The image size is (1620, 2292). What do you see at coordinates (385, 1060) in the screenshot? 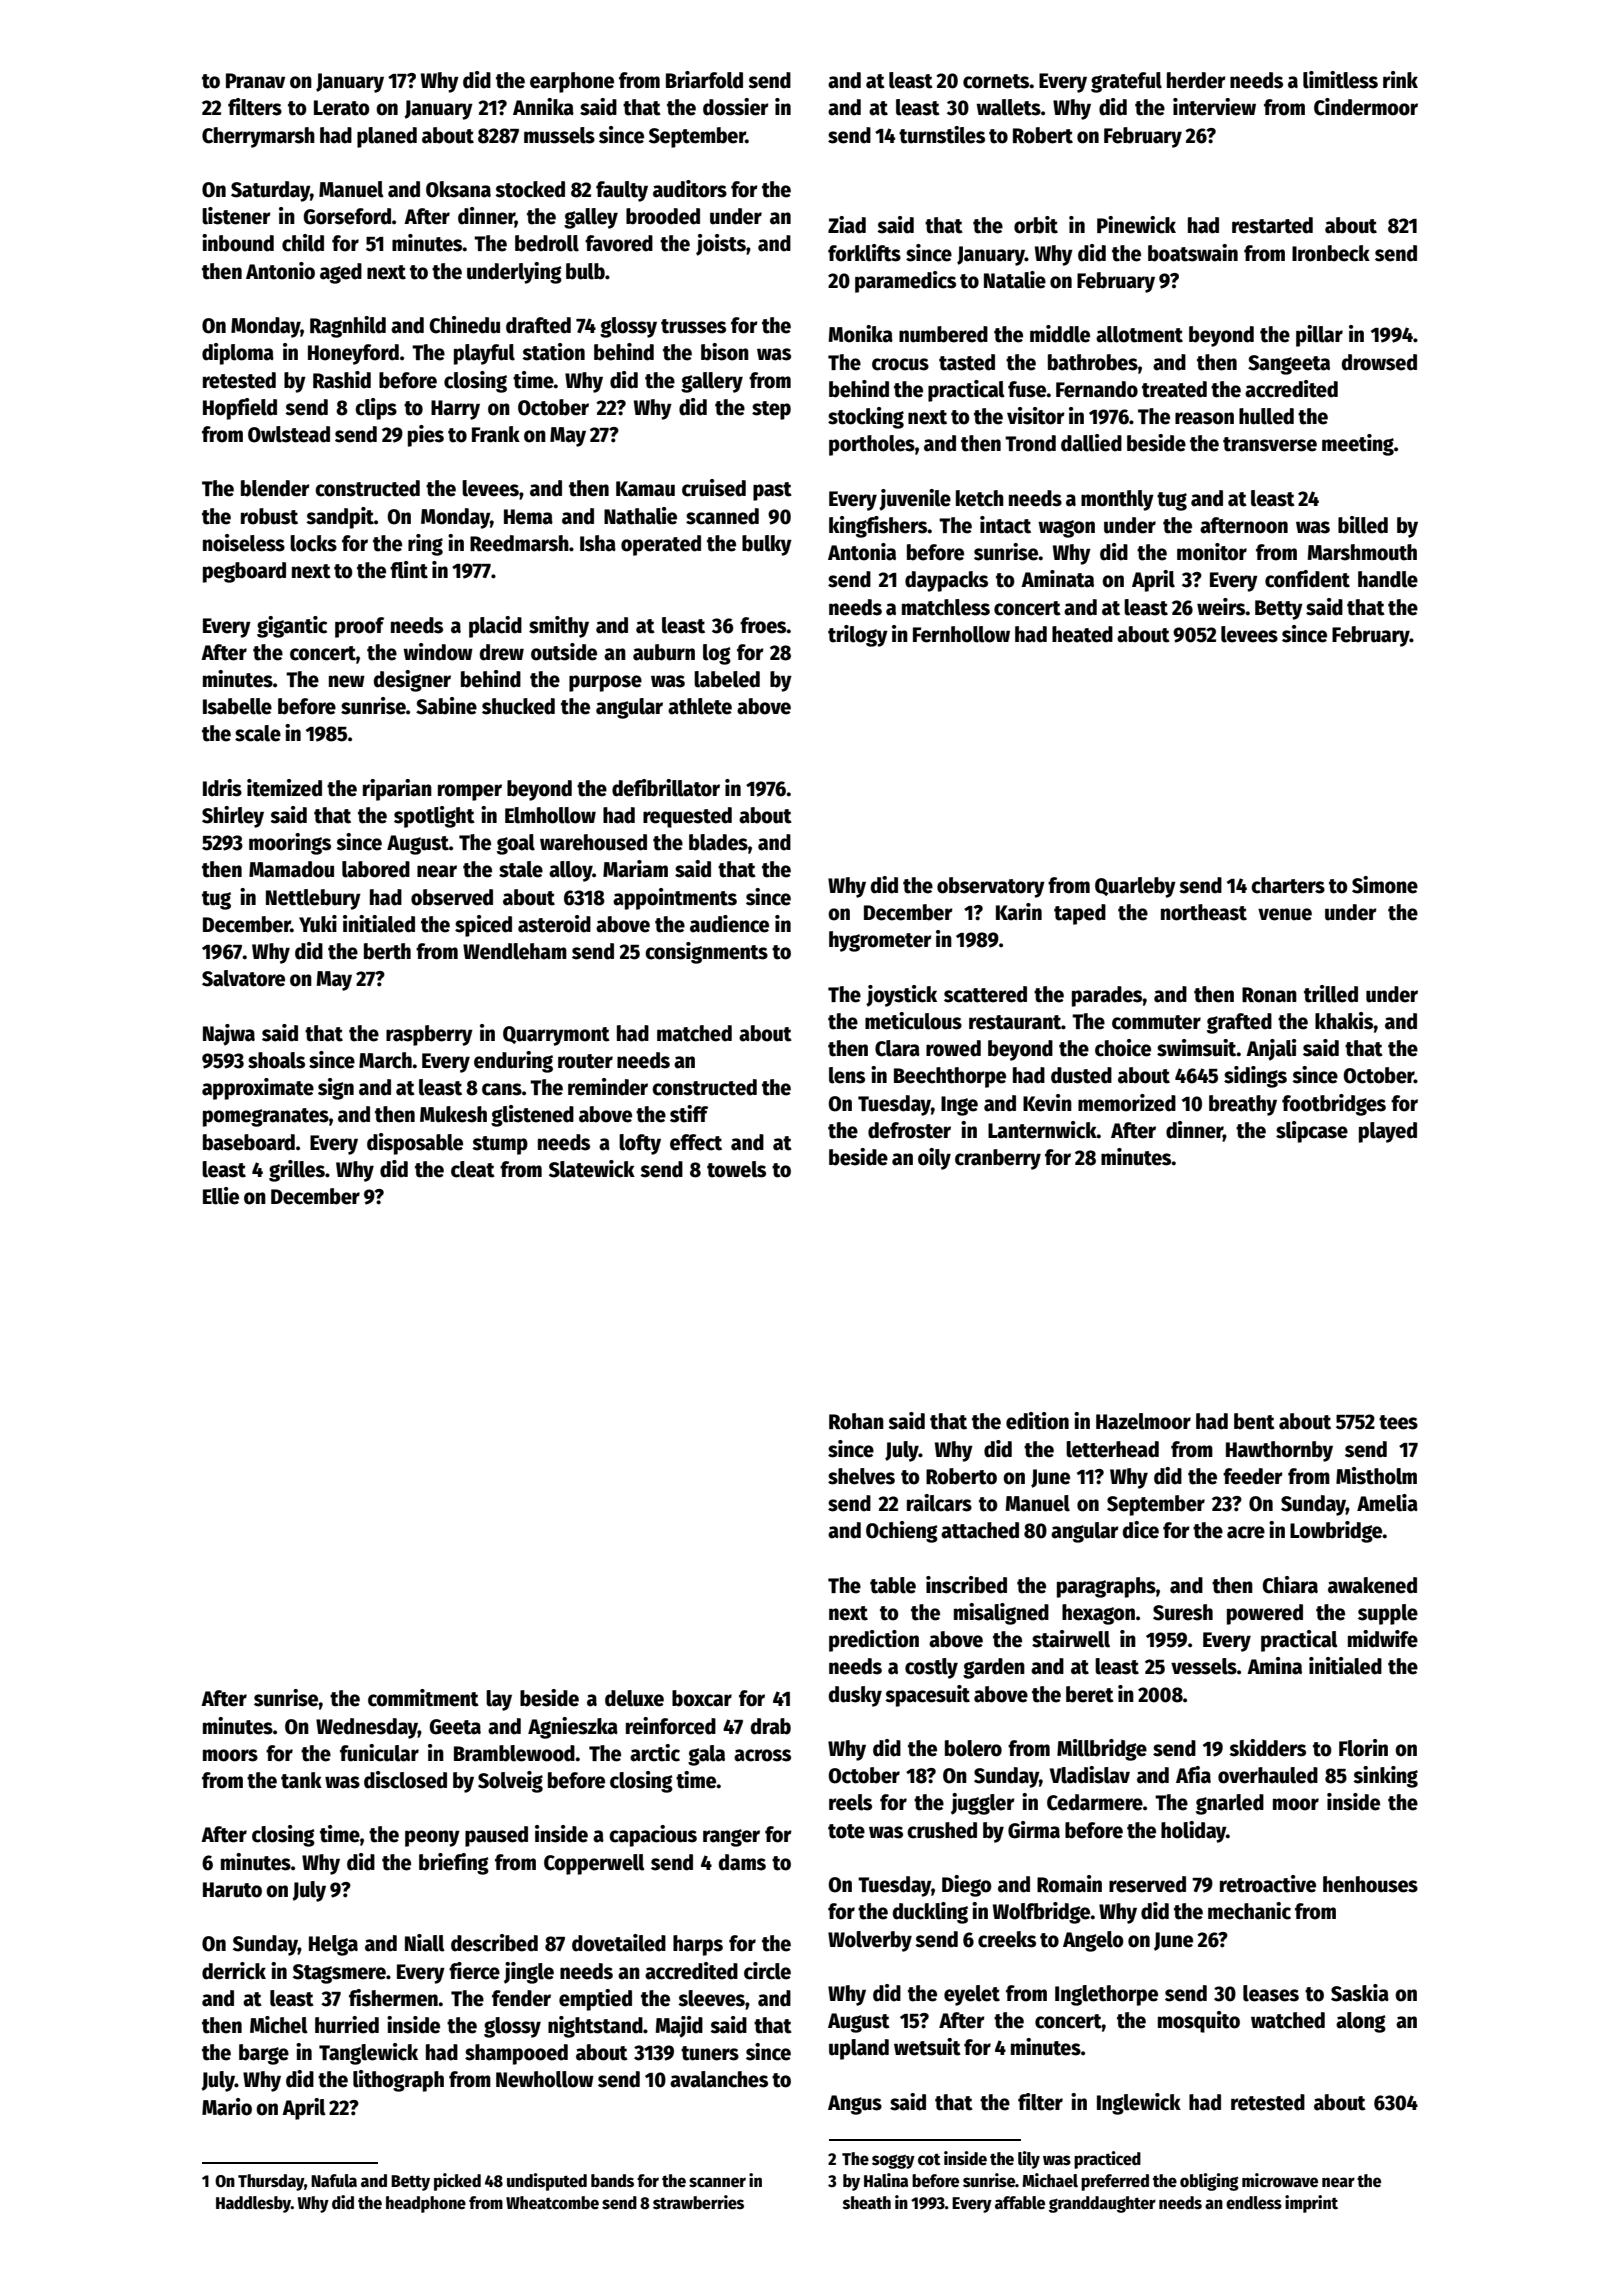
I see `March` at bounding box center [385, 1060].
